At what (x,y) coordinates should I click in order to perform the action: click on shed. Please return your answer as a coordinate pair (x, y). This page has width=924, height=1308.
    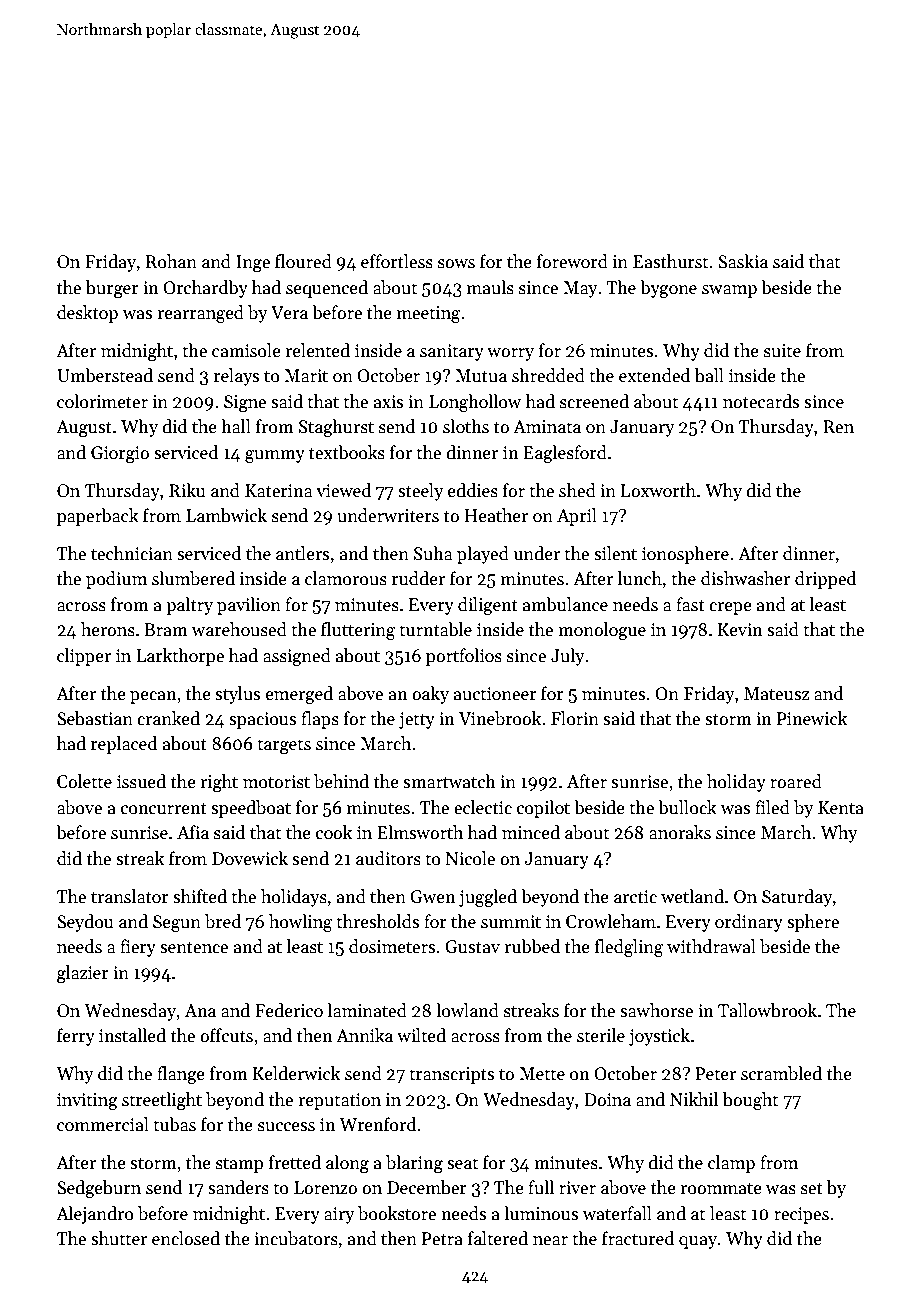
    Looking at the image, I should click on (577, 490).
